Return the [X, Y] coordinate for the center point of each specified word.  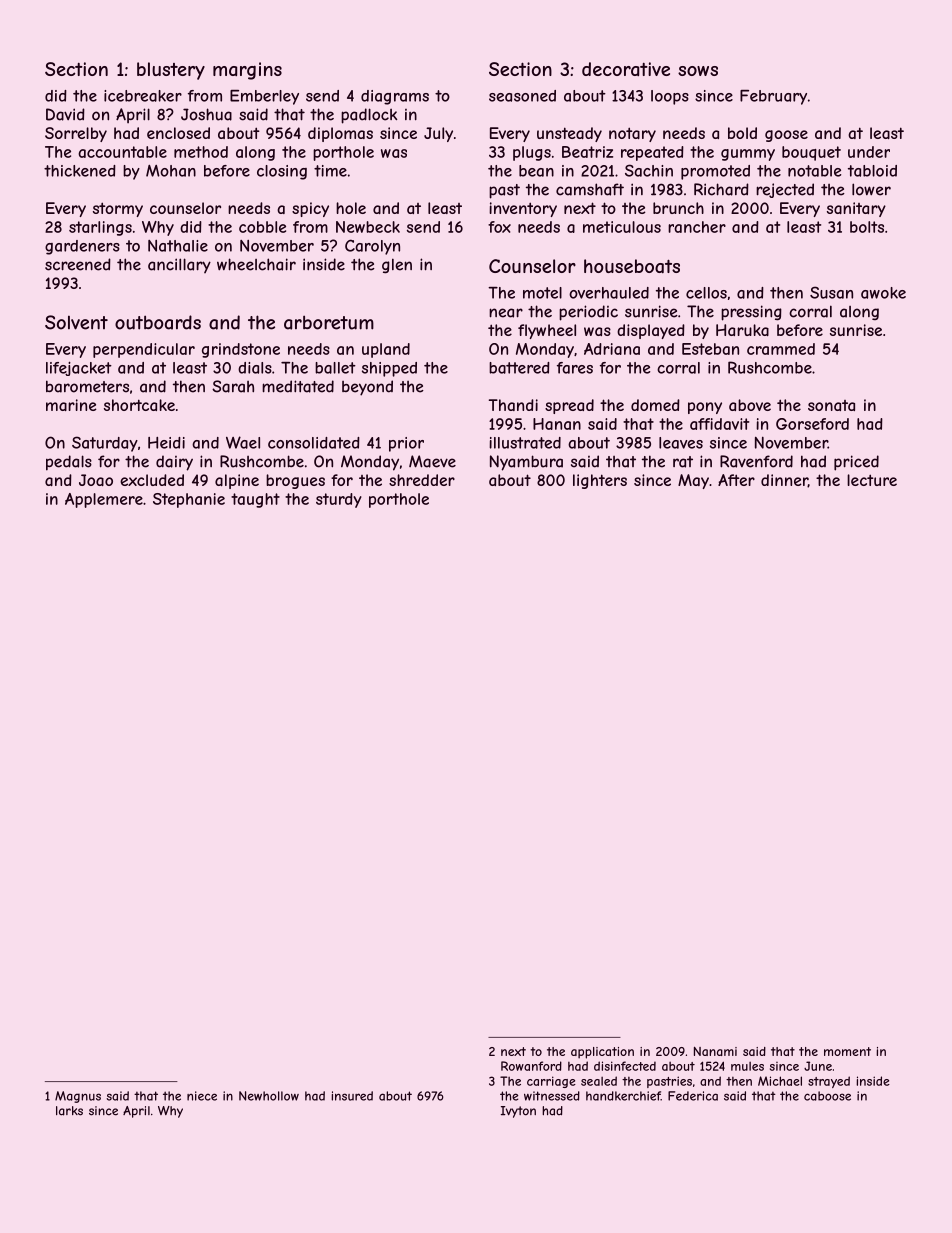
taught [255, 500]
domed [655, 405]
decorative [626, 69]
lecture [872, 480]
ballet [335, 368]
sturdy [339, 500]
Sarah [233, 386]
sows [698, 71]
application [602, 1053]
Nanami [715, 1051]
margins [247, 71]
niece [202, 1096]
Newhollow [269, 1096]
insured [352, 1096]
